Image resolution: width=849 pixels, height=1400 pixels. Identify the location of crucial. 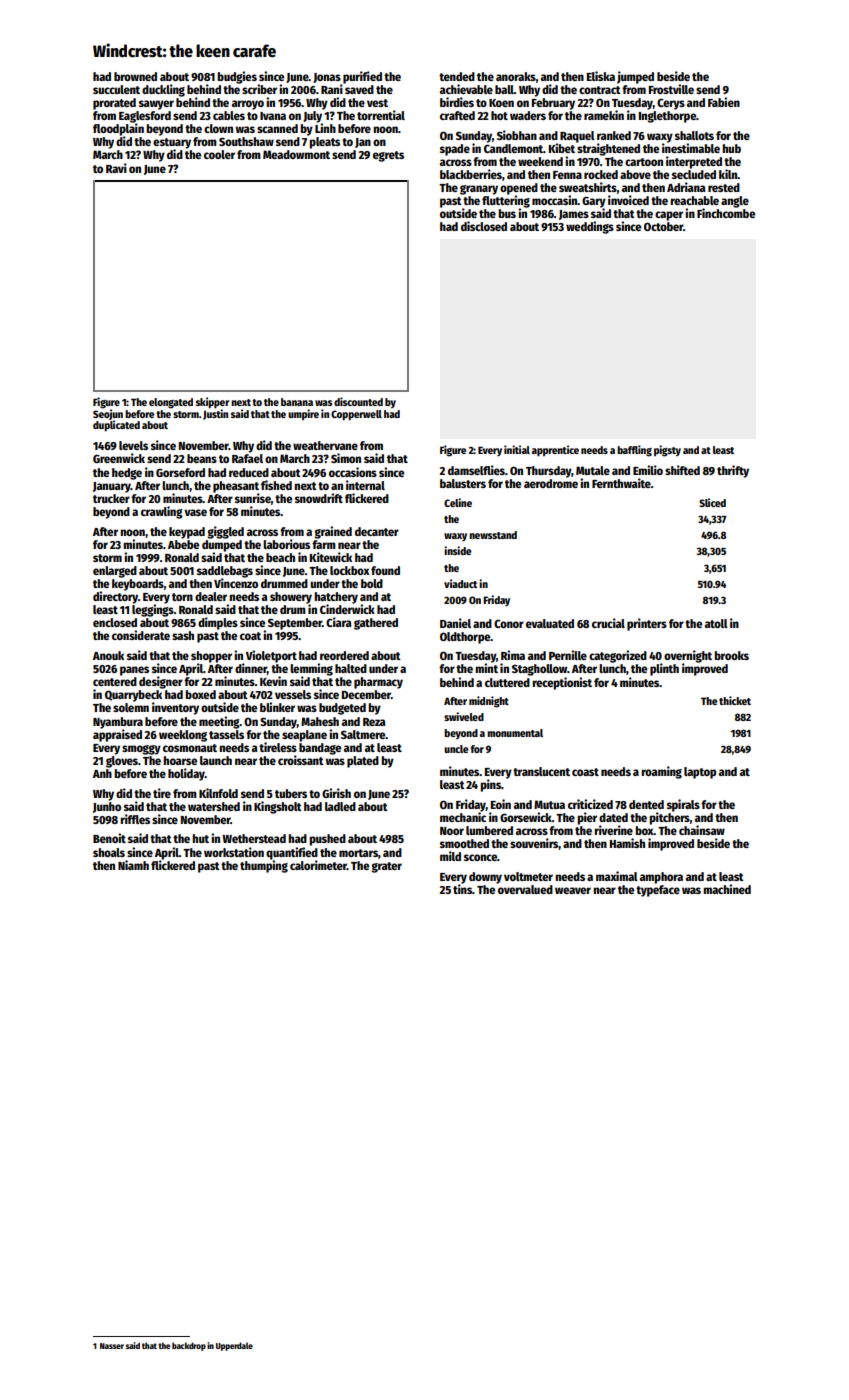
(608, 623).
